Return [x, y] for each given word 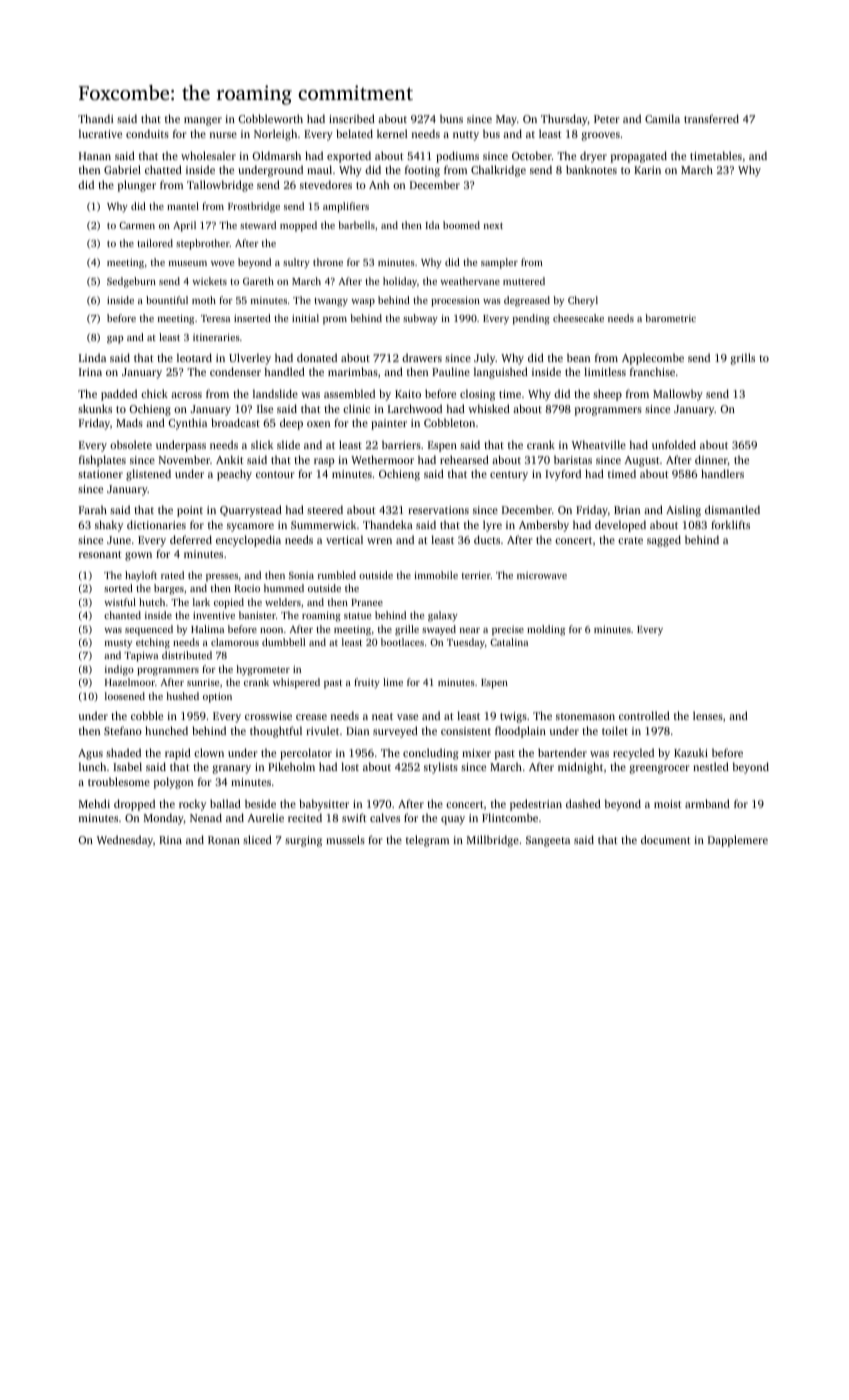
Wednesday [125, 841]
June [119, 540]
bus [491, 133]
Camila [662, 118]
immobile [436, 575]
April [184, 226]
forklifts [730, 524]
